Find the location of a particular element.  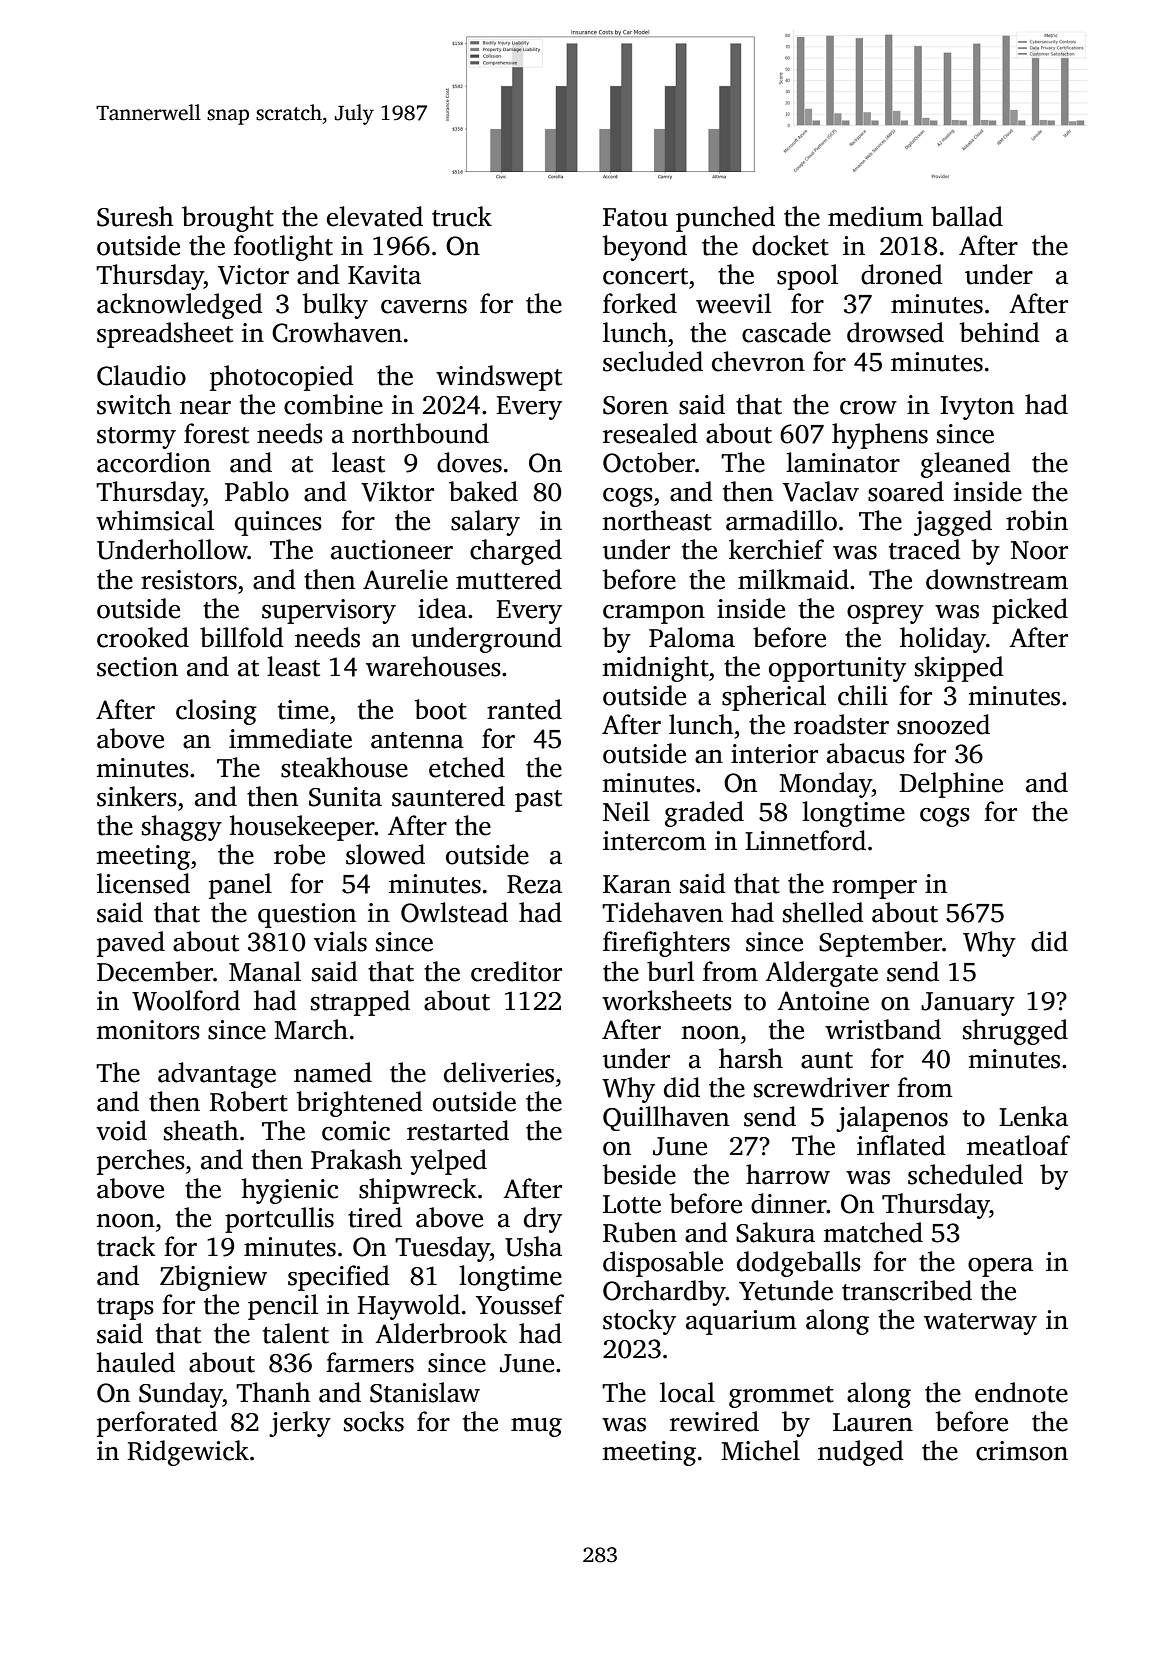

elevated is located at coordinates (375, 216).
